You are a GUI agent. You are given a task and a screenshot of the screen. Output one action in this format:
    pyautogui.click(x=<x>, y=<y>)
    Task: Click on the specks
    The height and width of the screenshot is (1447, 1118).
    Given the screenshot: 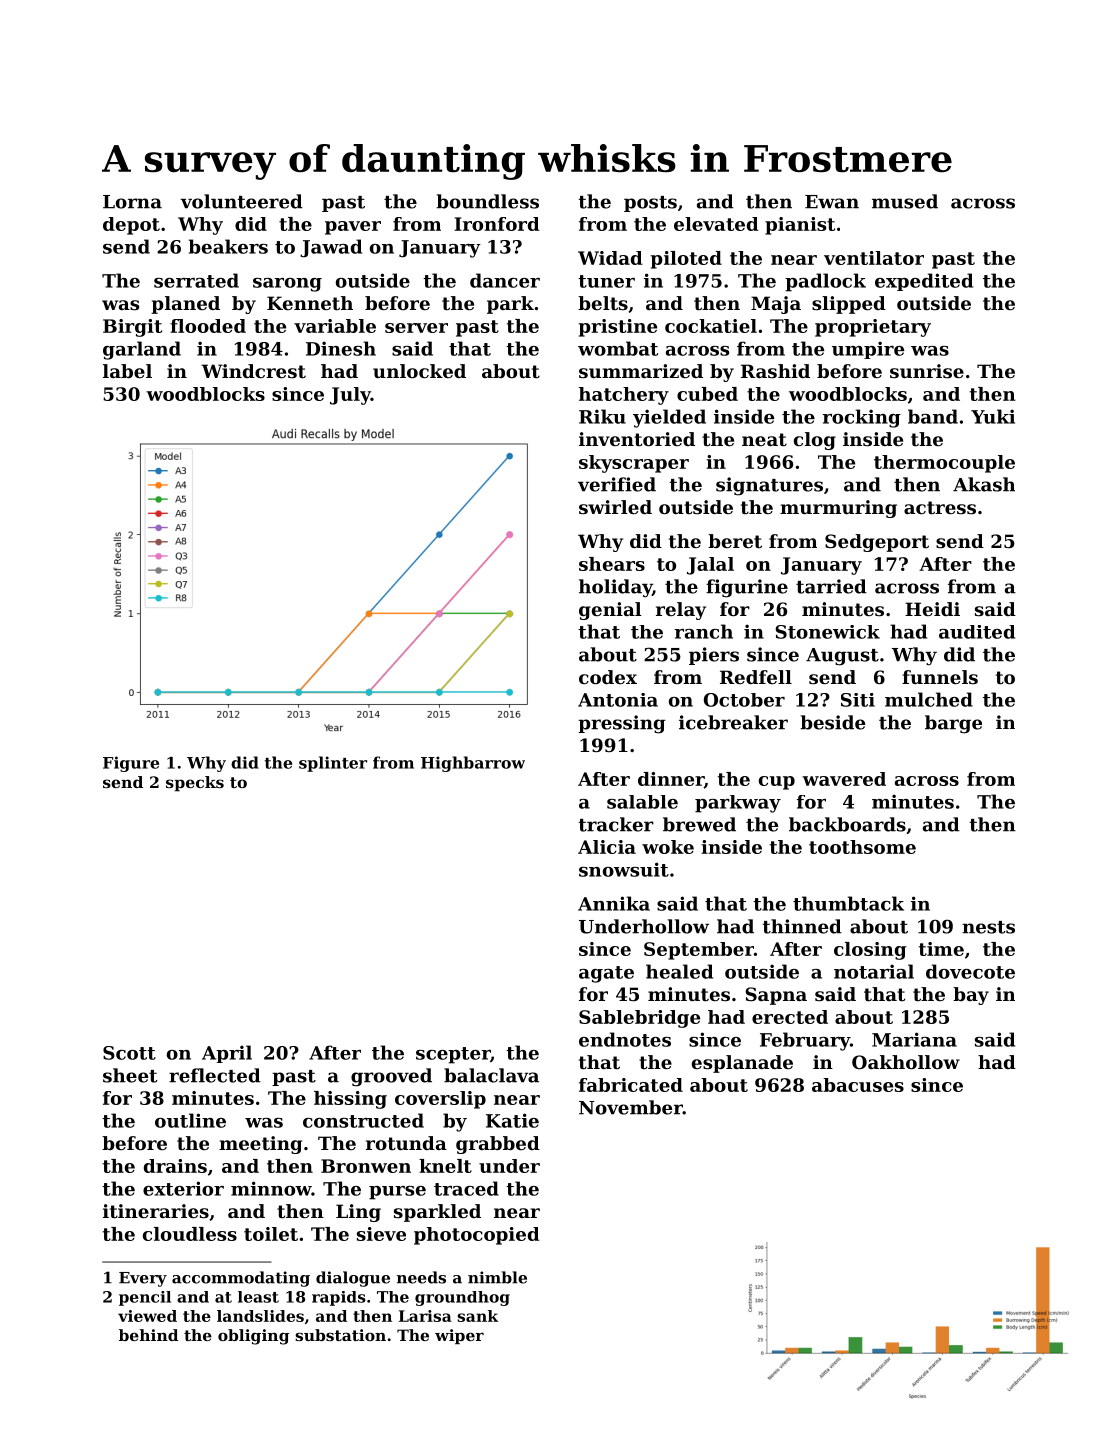 What is the action you would take?
    pyautogui.click(x=195, y=784)
